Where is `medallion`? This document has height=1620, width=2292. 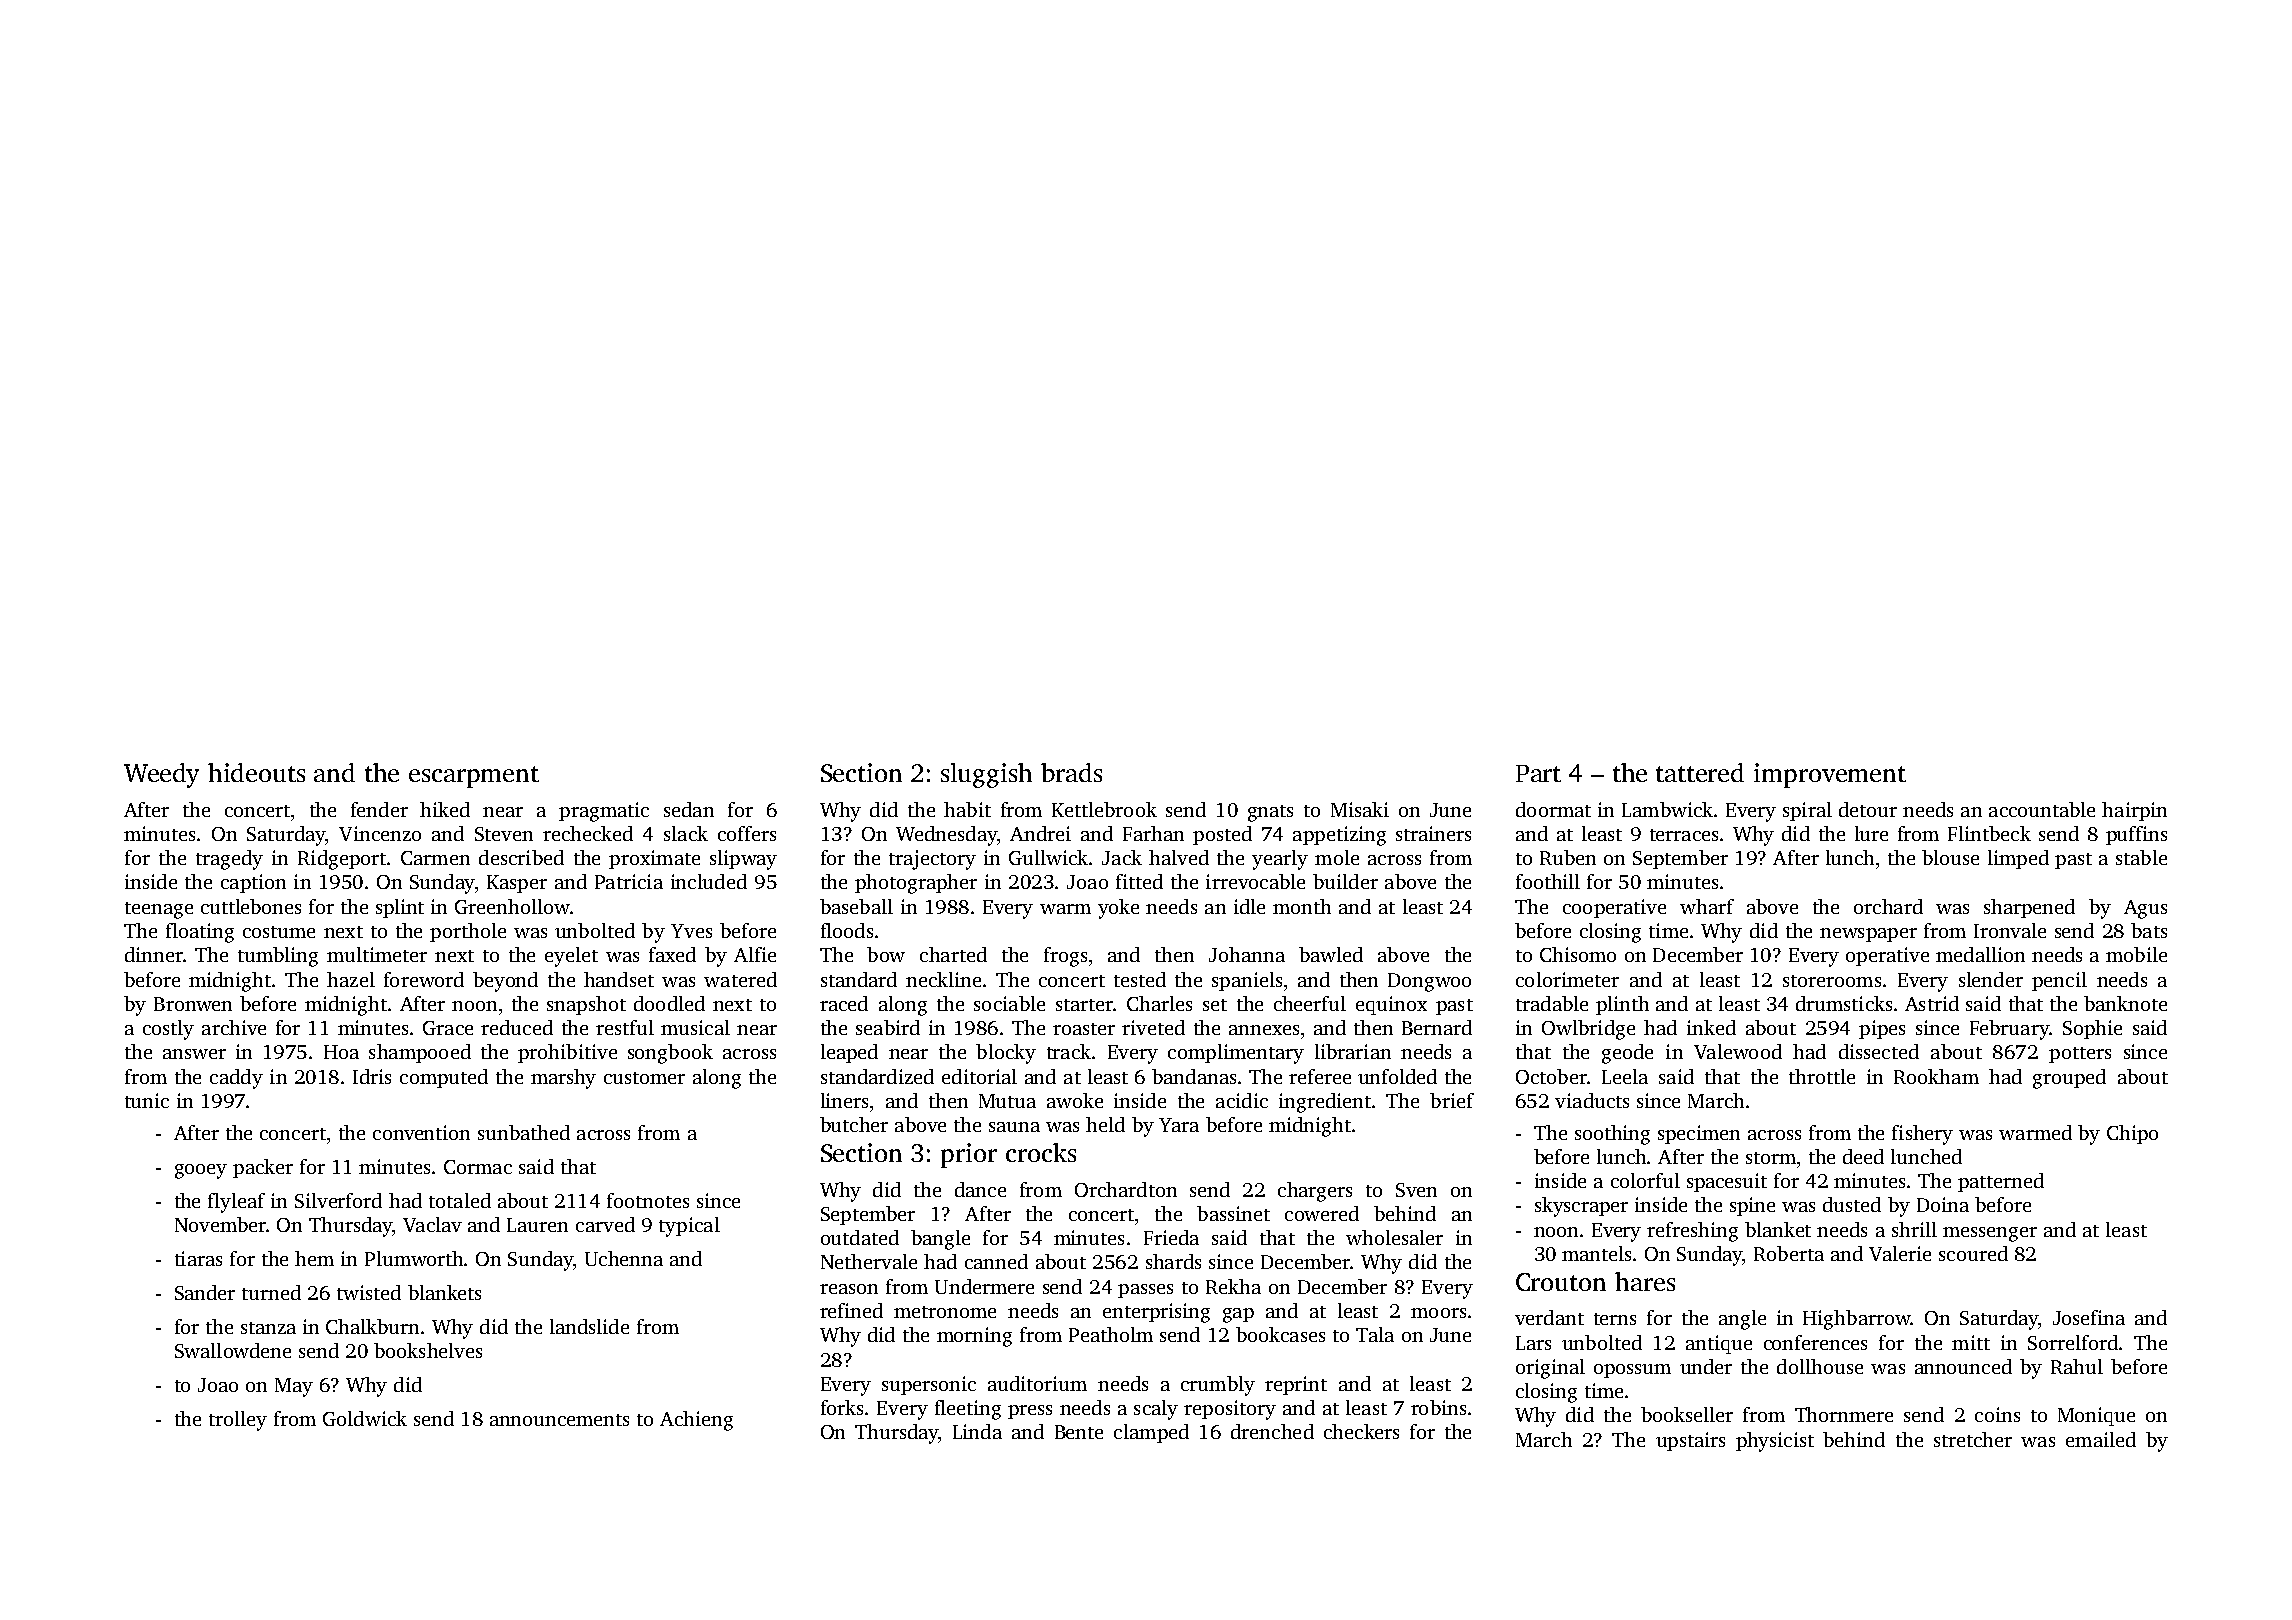
medallion is located at coordinates (1980, 954).
